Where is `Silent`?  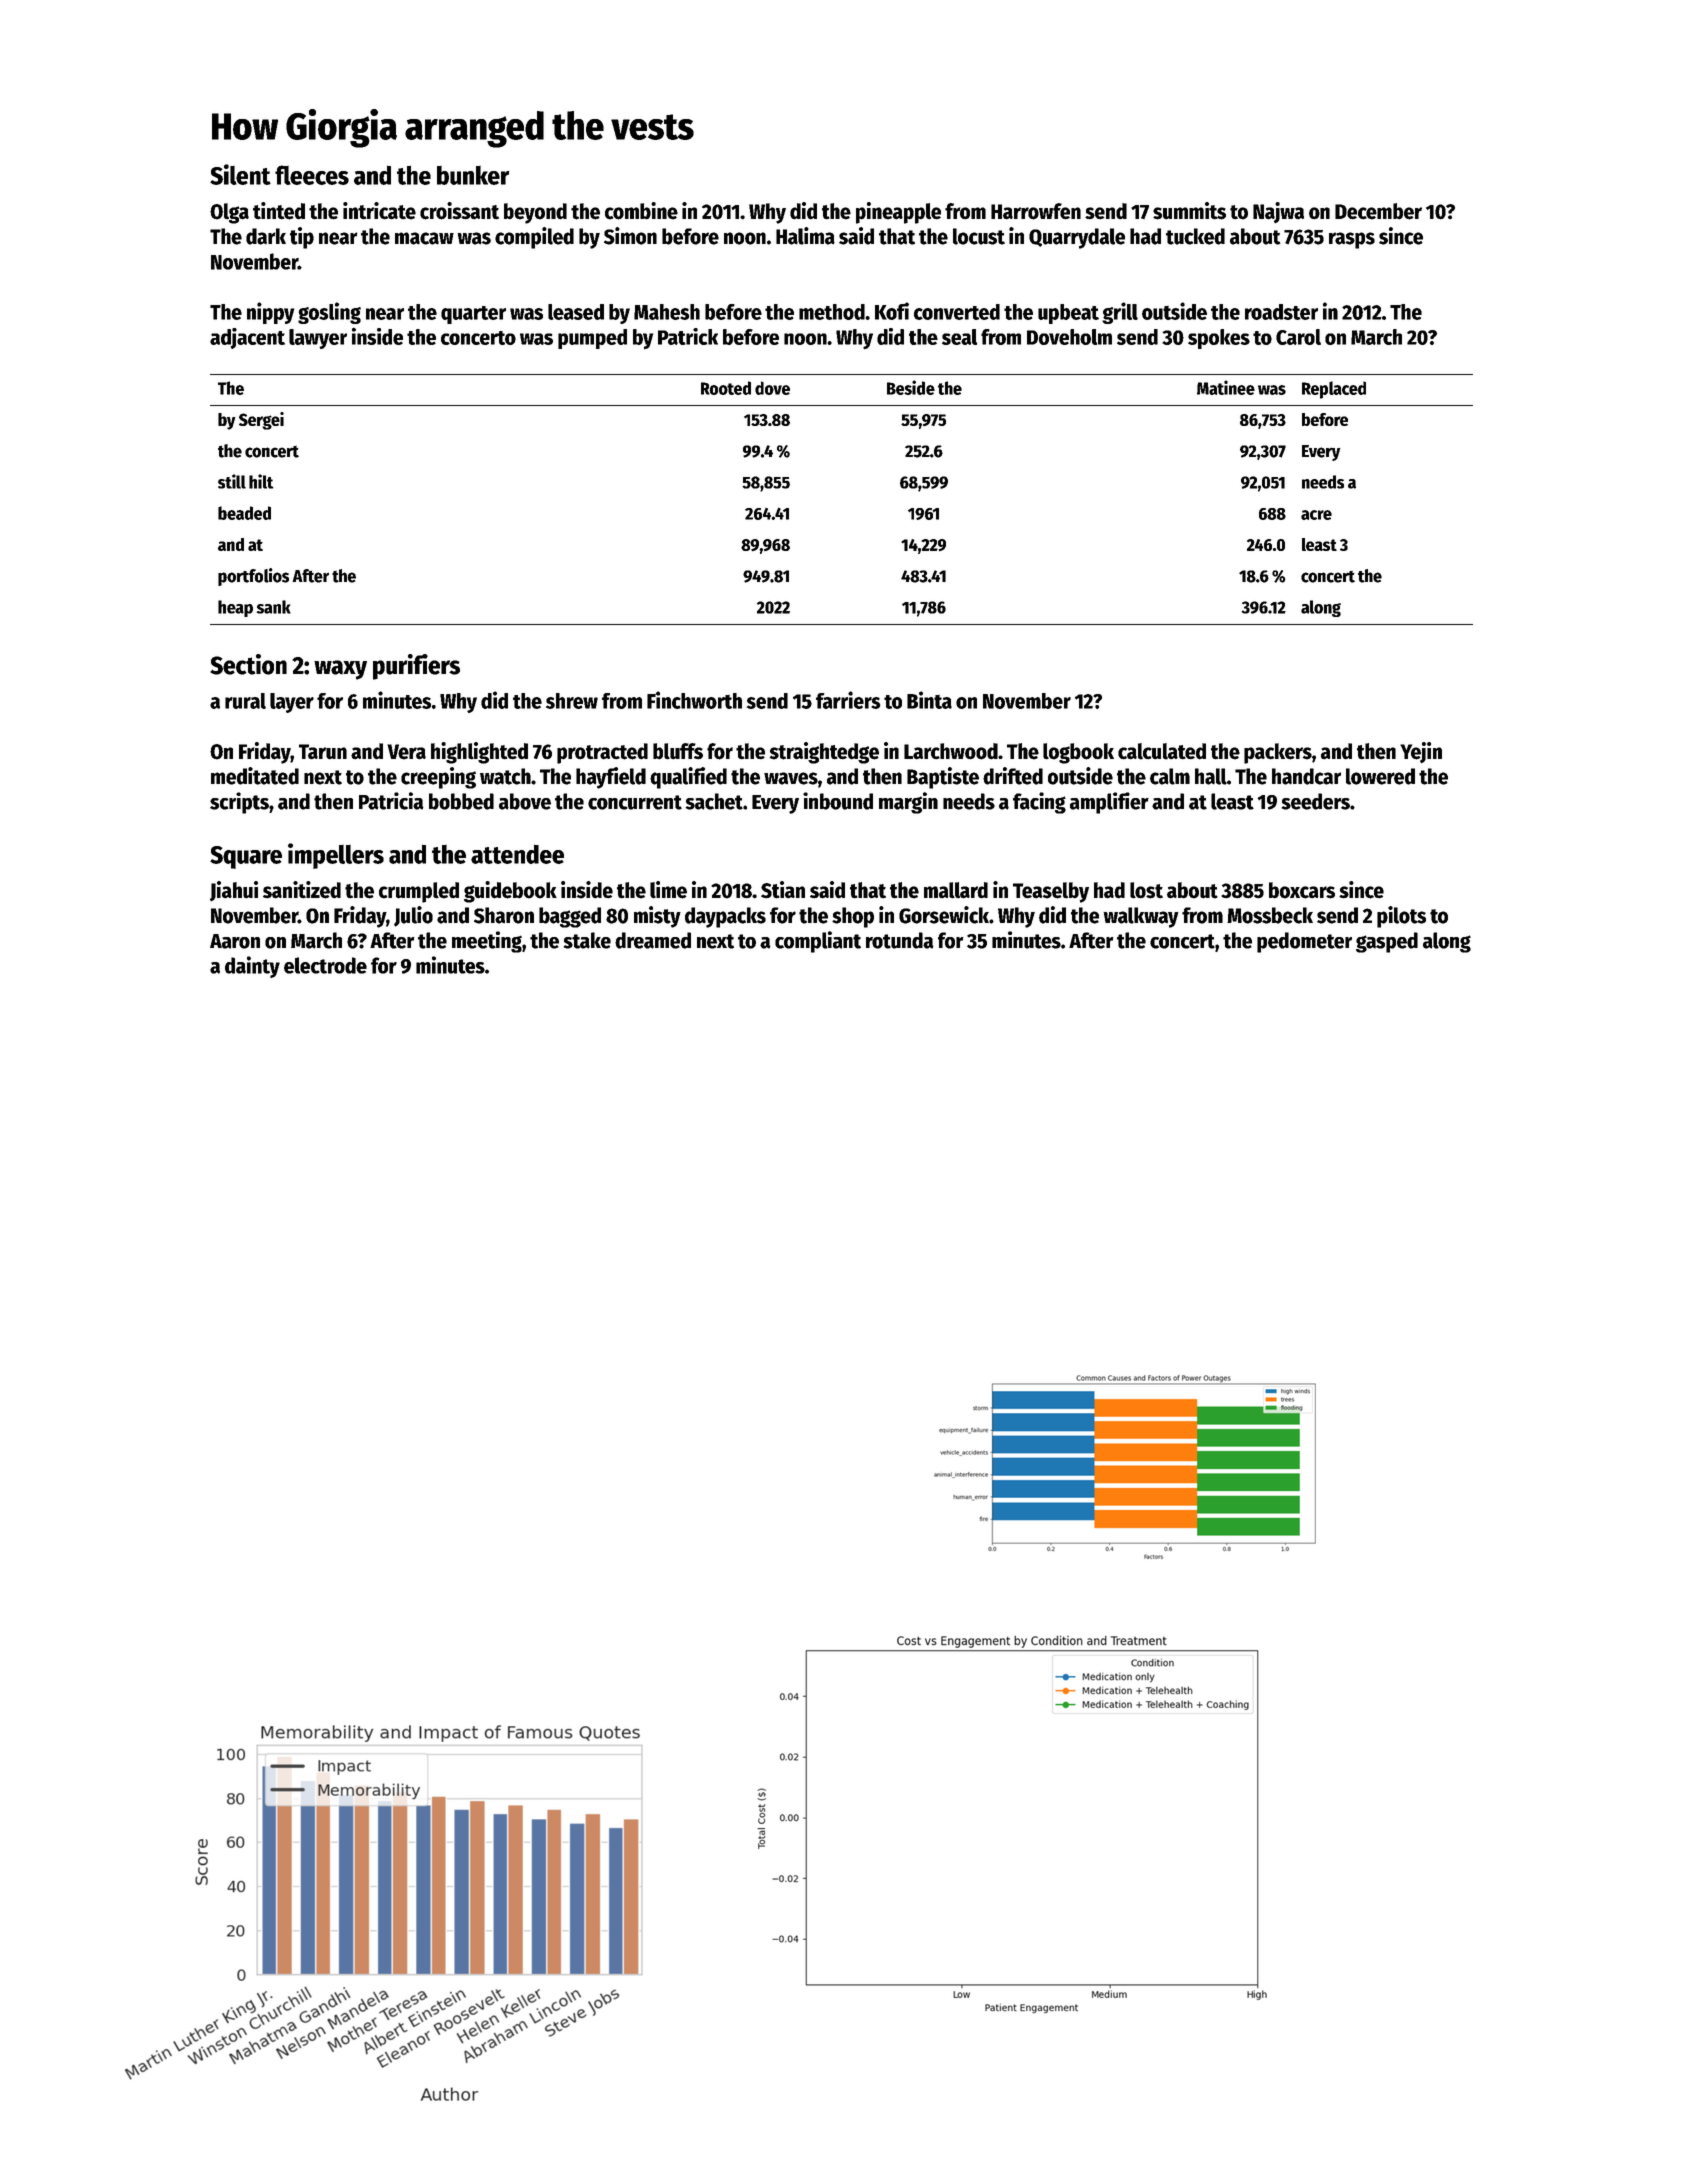
Silent is located at coordinates (240, 174).
